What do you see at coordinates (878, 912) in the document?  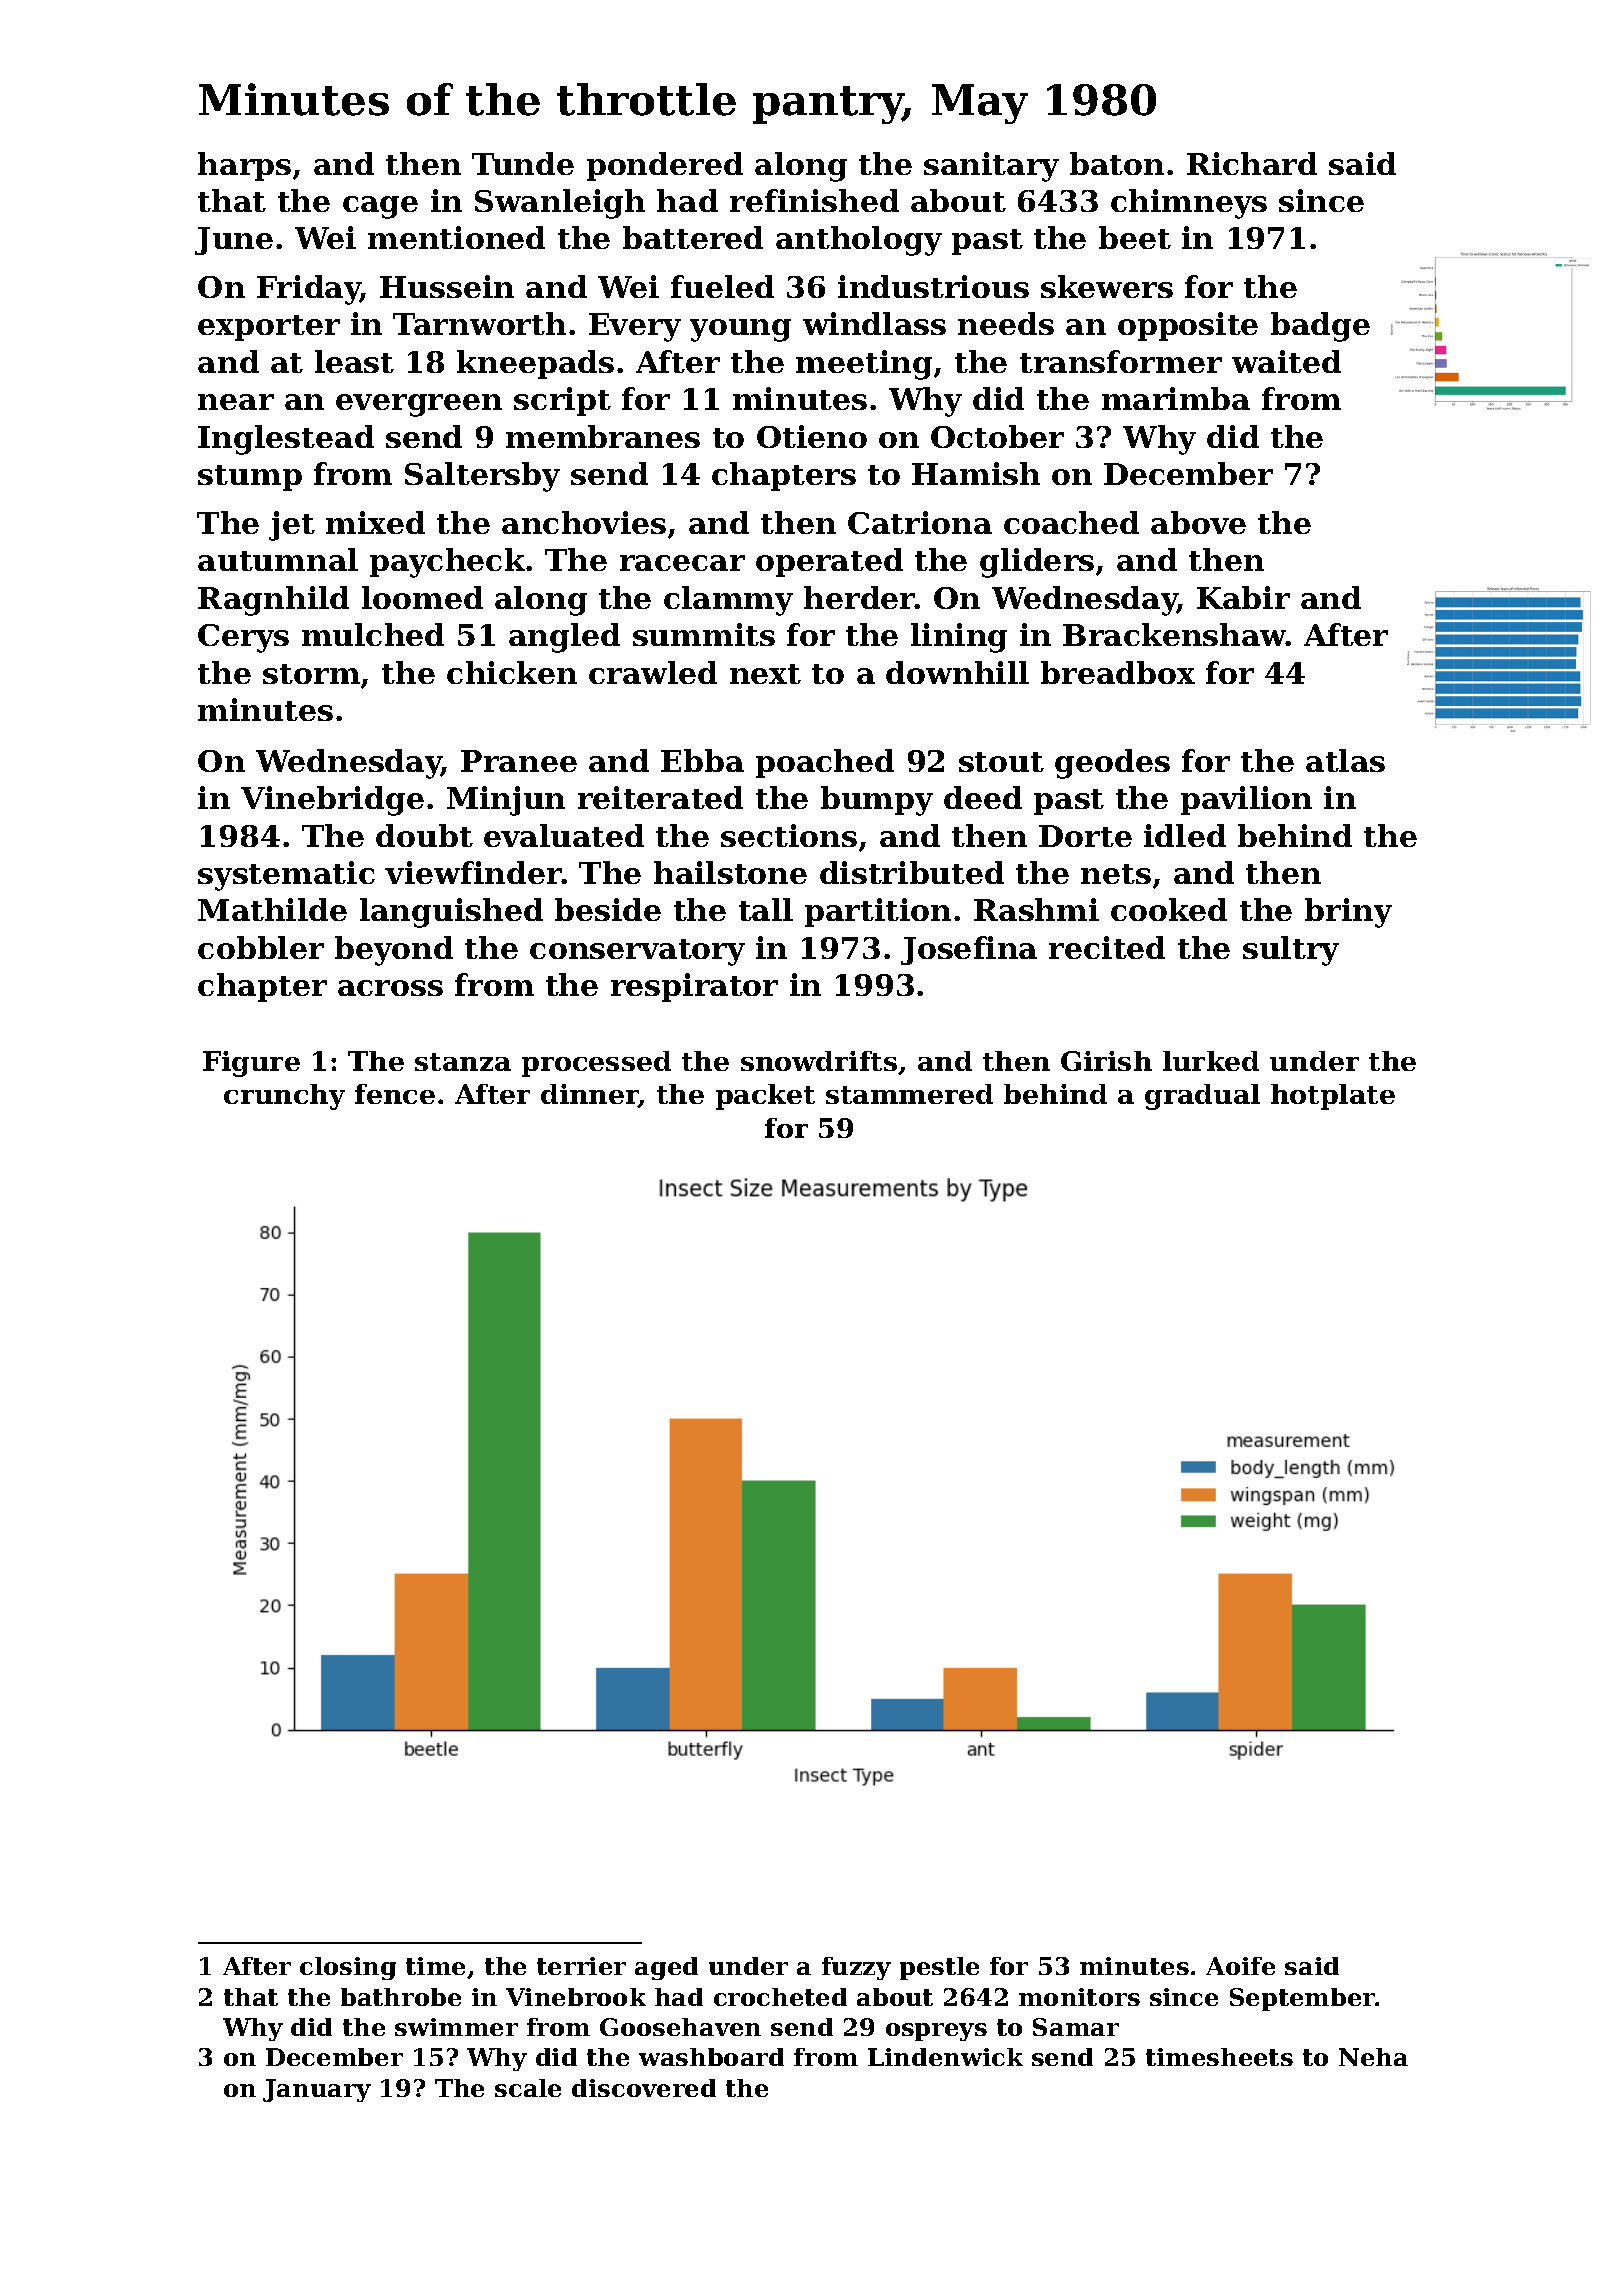 I see `partition` at bounding box center [878, 912].
